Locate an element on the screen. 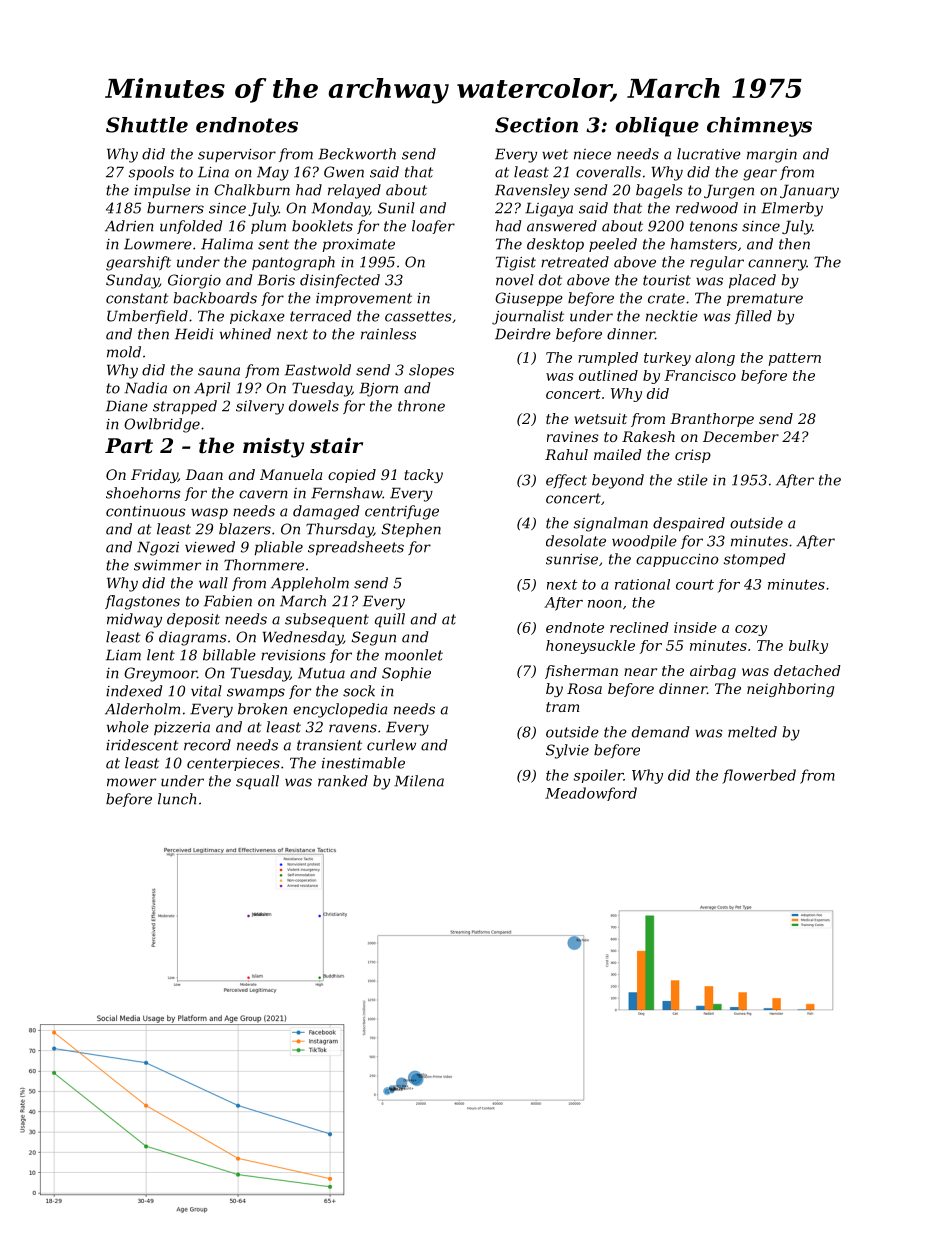  premature is located at coordinates (765, 299).
